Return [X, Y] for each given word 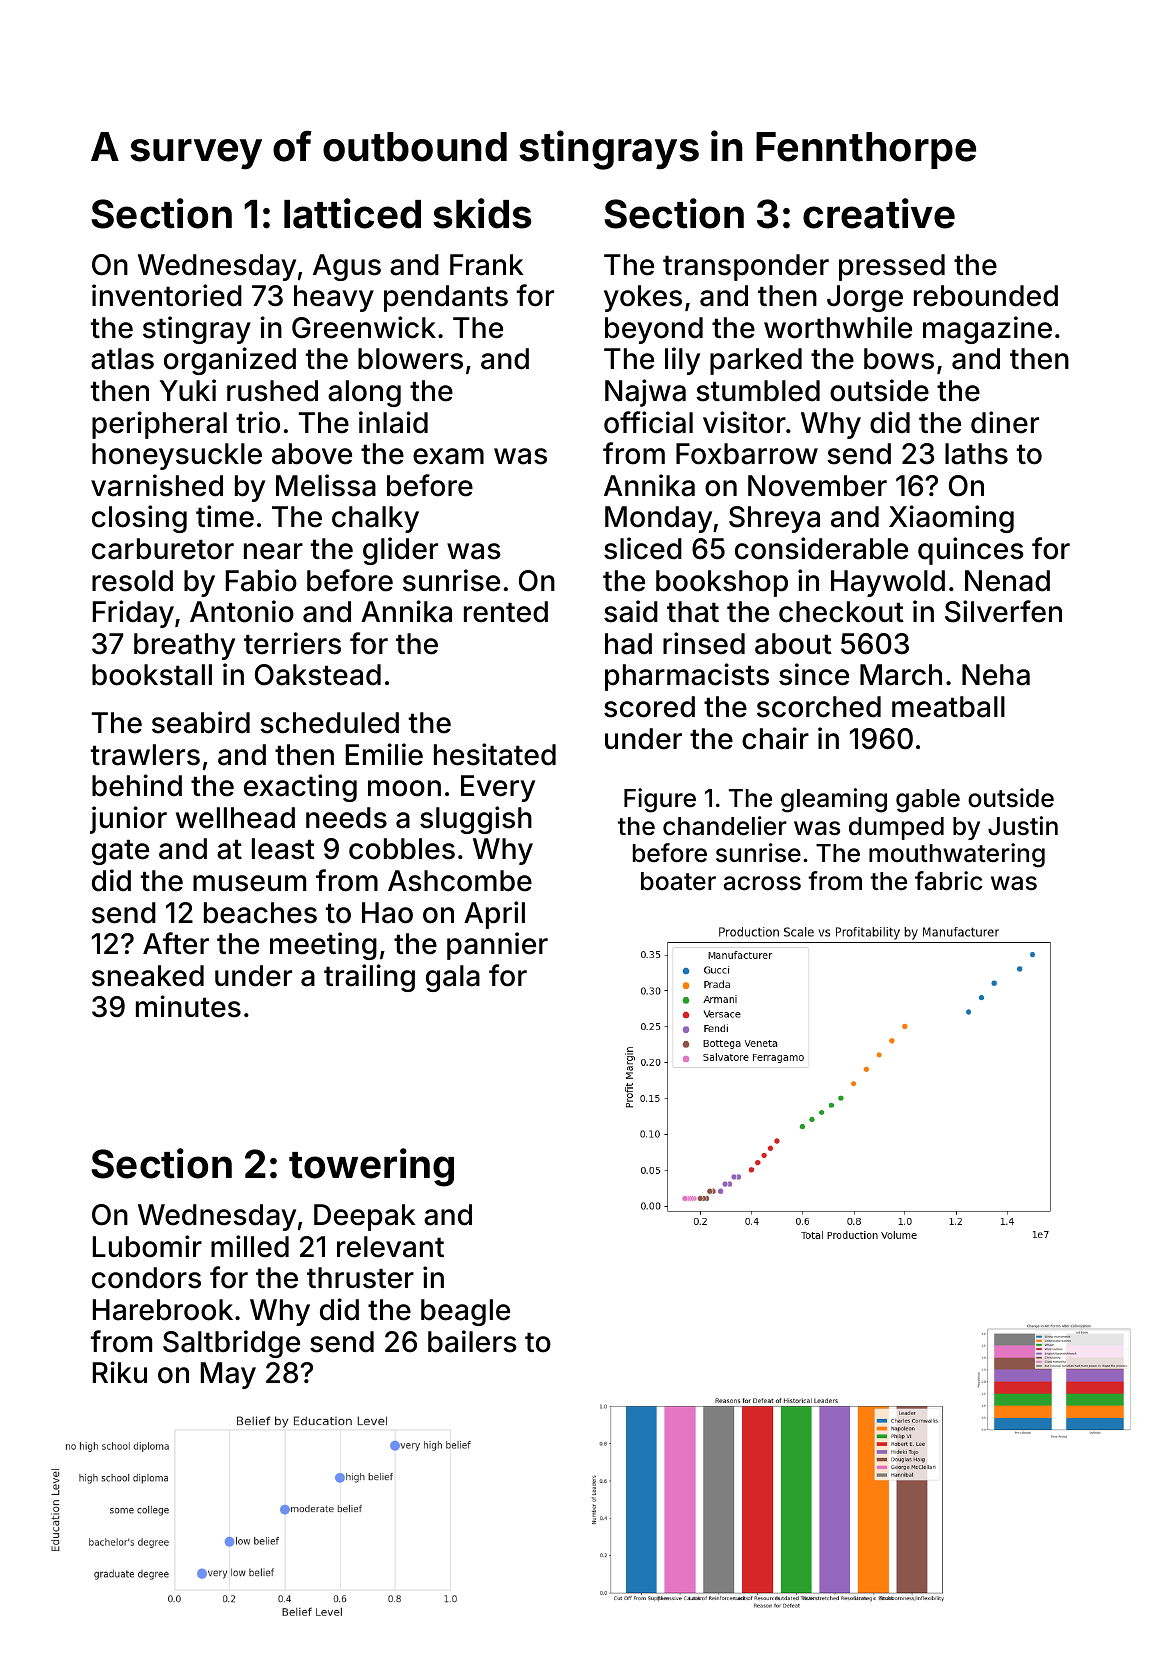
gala [453, 978]
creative [879, 213]
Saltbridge [231, 1344]
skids [482, 213]
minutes [188, 1006]
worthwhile [838, 327]
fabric [949, 881]
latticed [352, 213]
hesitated [495, 754]
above [312, 454]
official [648, 422]
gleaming [834, 800]
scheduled [329, 723]
